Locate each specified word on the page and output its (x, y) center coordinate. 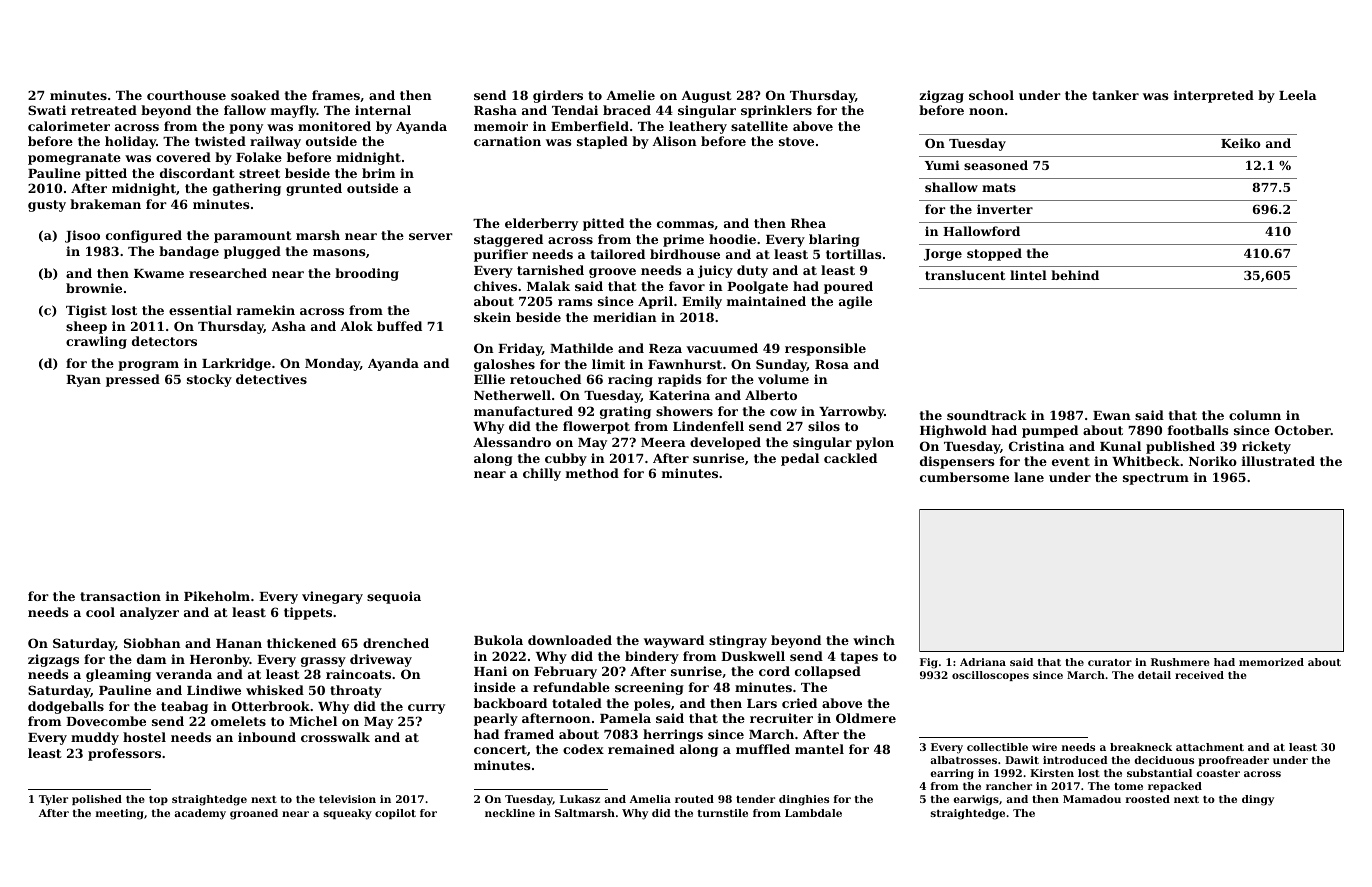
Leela (1298, 95)
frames (336, 95)
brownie (94, 288)
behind (1075, 275)
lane (1029, 477)
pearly (496, 719)
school (991, 95)
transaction (120, 596)
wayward (674, 641)
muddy (95, 738)
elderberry (541, 224)
